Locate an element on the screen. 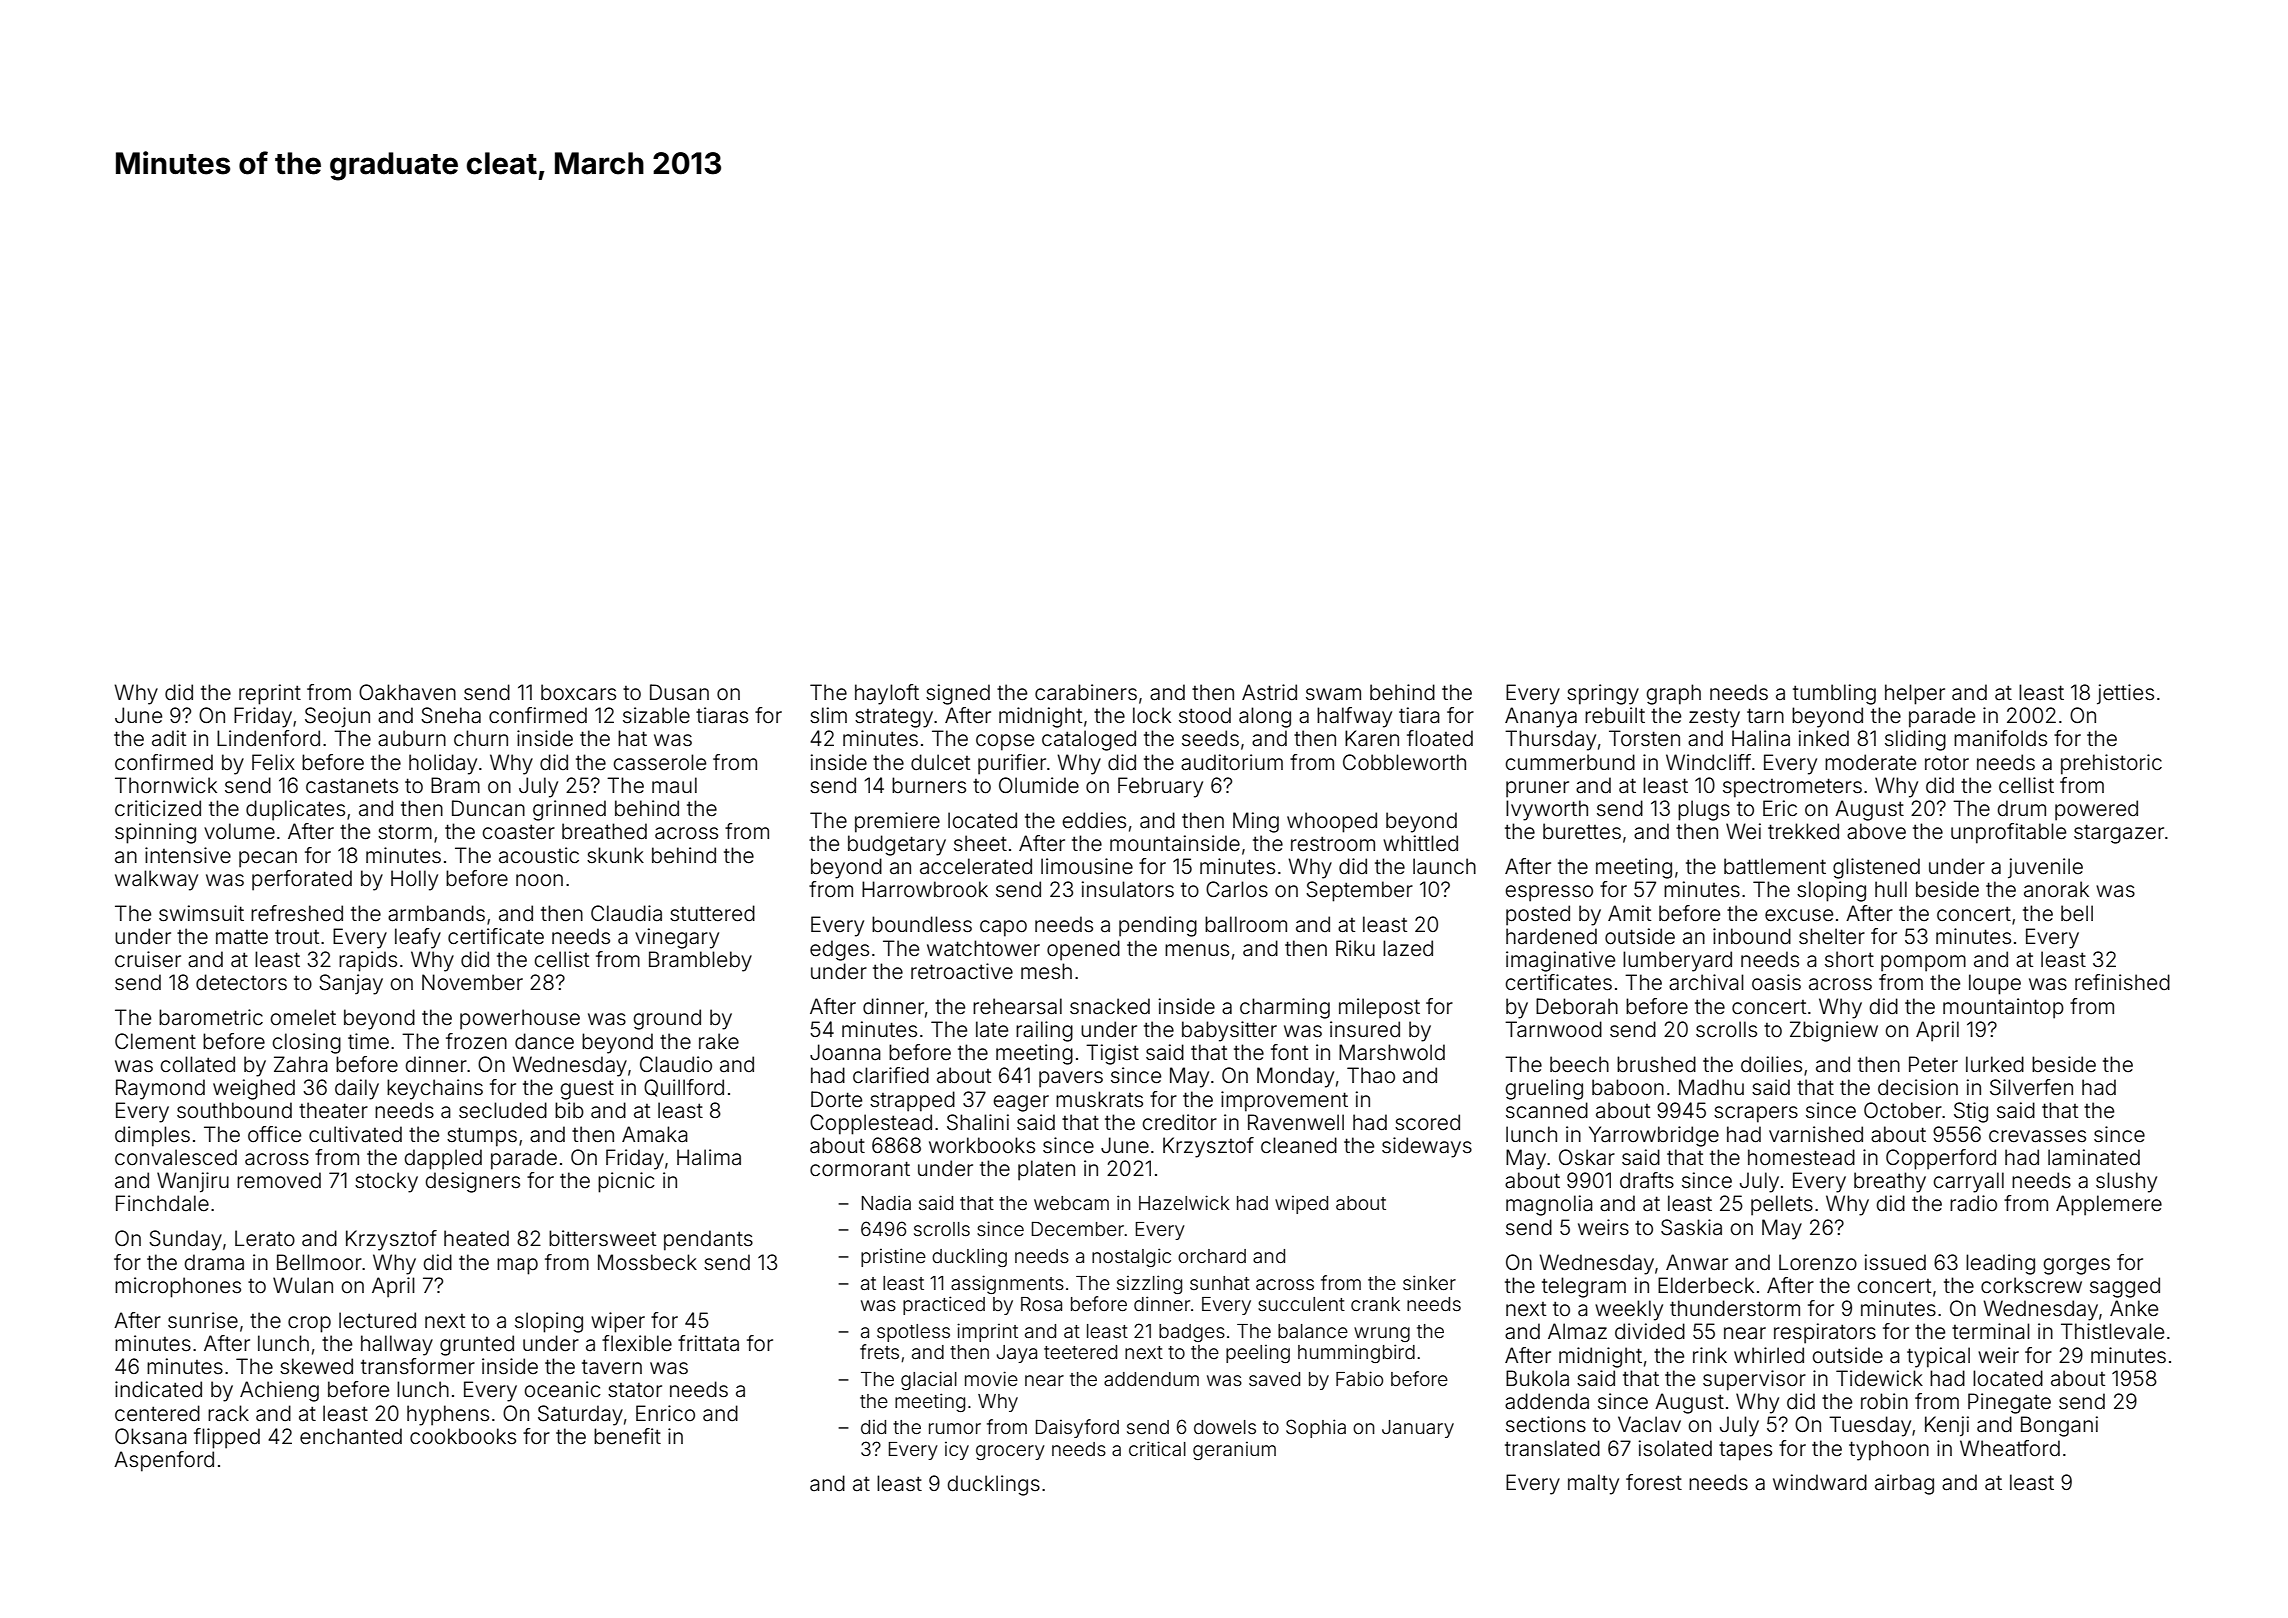 This screenshot has height=1618, width=2288. font is located at coordinates (1289, 1052).
